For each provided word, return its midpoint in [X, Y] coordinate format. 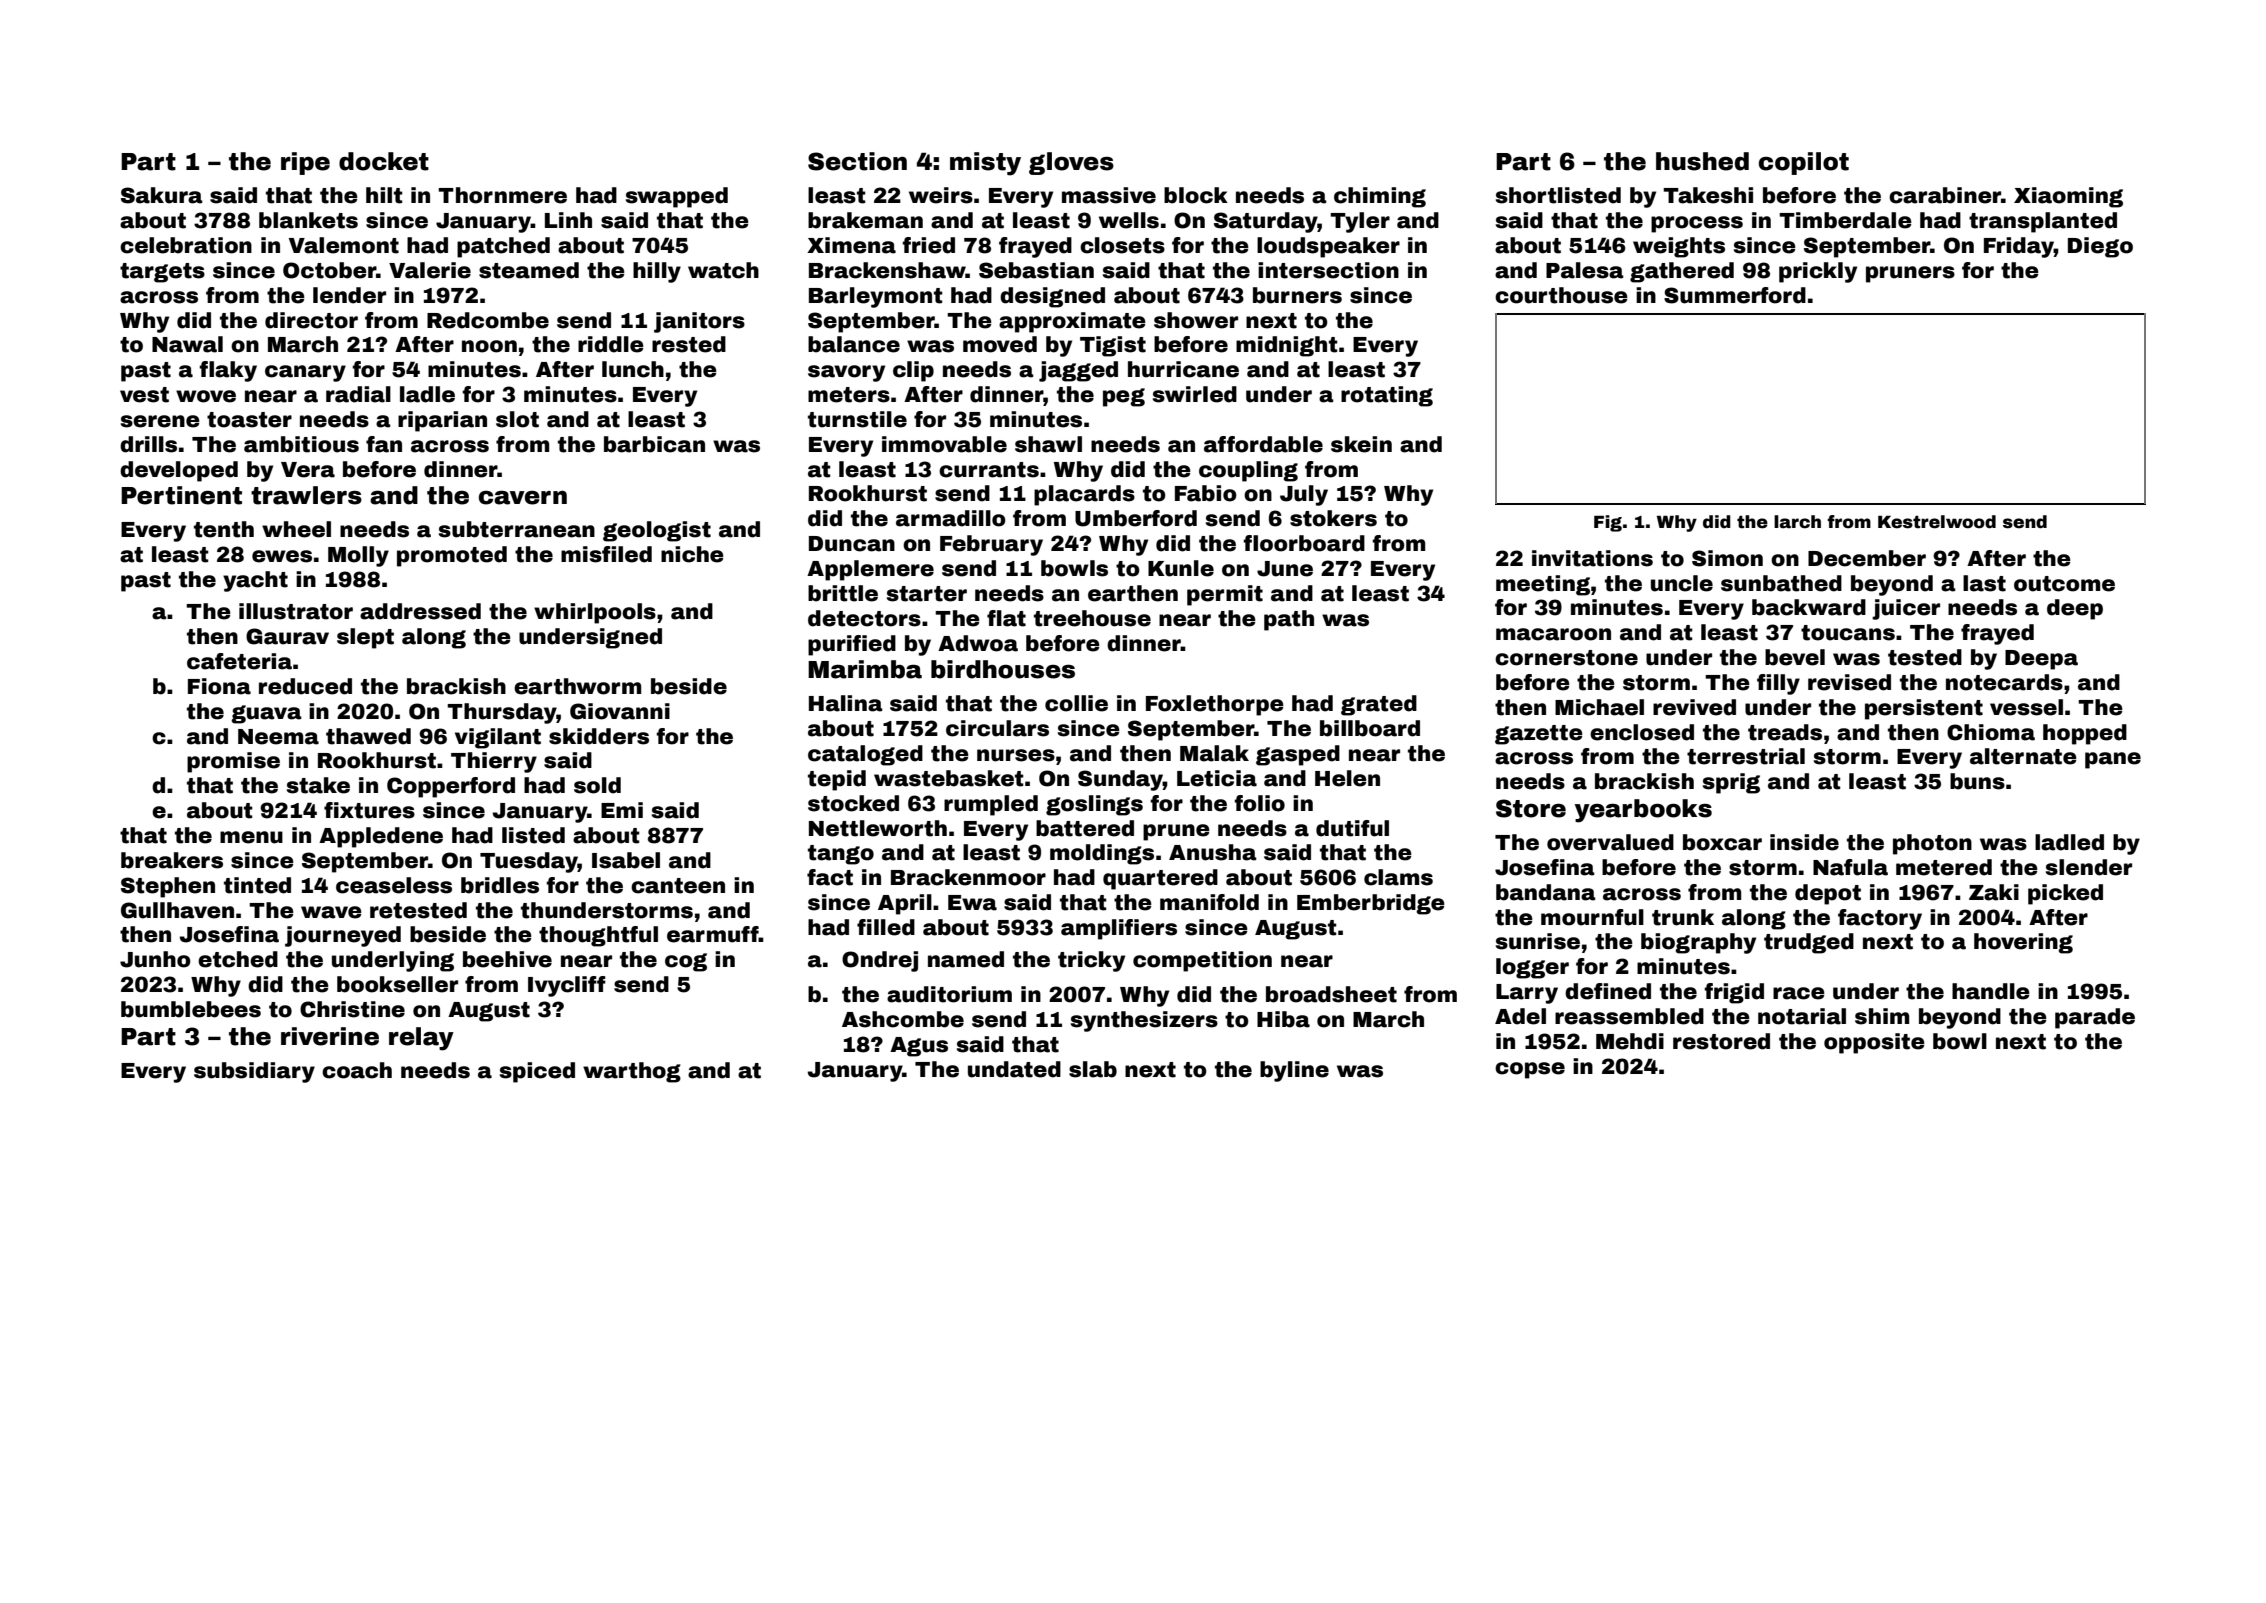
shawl [1048, 444]
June [1285, 569]
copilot [1804, 163]
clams [1398, 877]
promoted [452, 556]
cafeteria [239, 661]
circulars [997, 728]
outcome [2064, 584]
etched [238, 959]
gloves [1071, 163]
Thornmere [502, 195]
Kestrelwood [1937, 522]
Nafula [1850, 867]
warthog [632, 1072]
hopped [2085, 734]
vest [144, 395]
